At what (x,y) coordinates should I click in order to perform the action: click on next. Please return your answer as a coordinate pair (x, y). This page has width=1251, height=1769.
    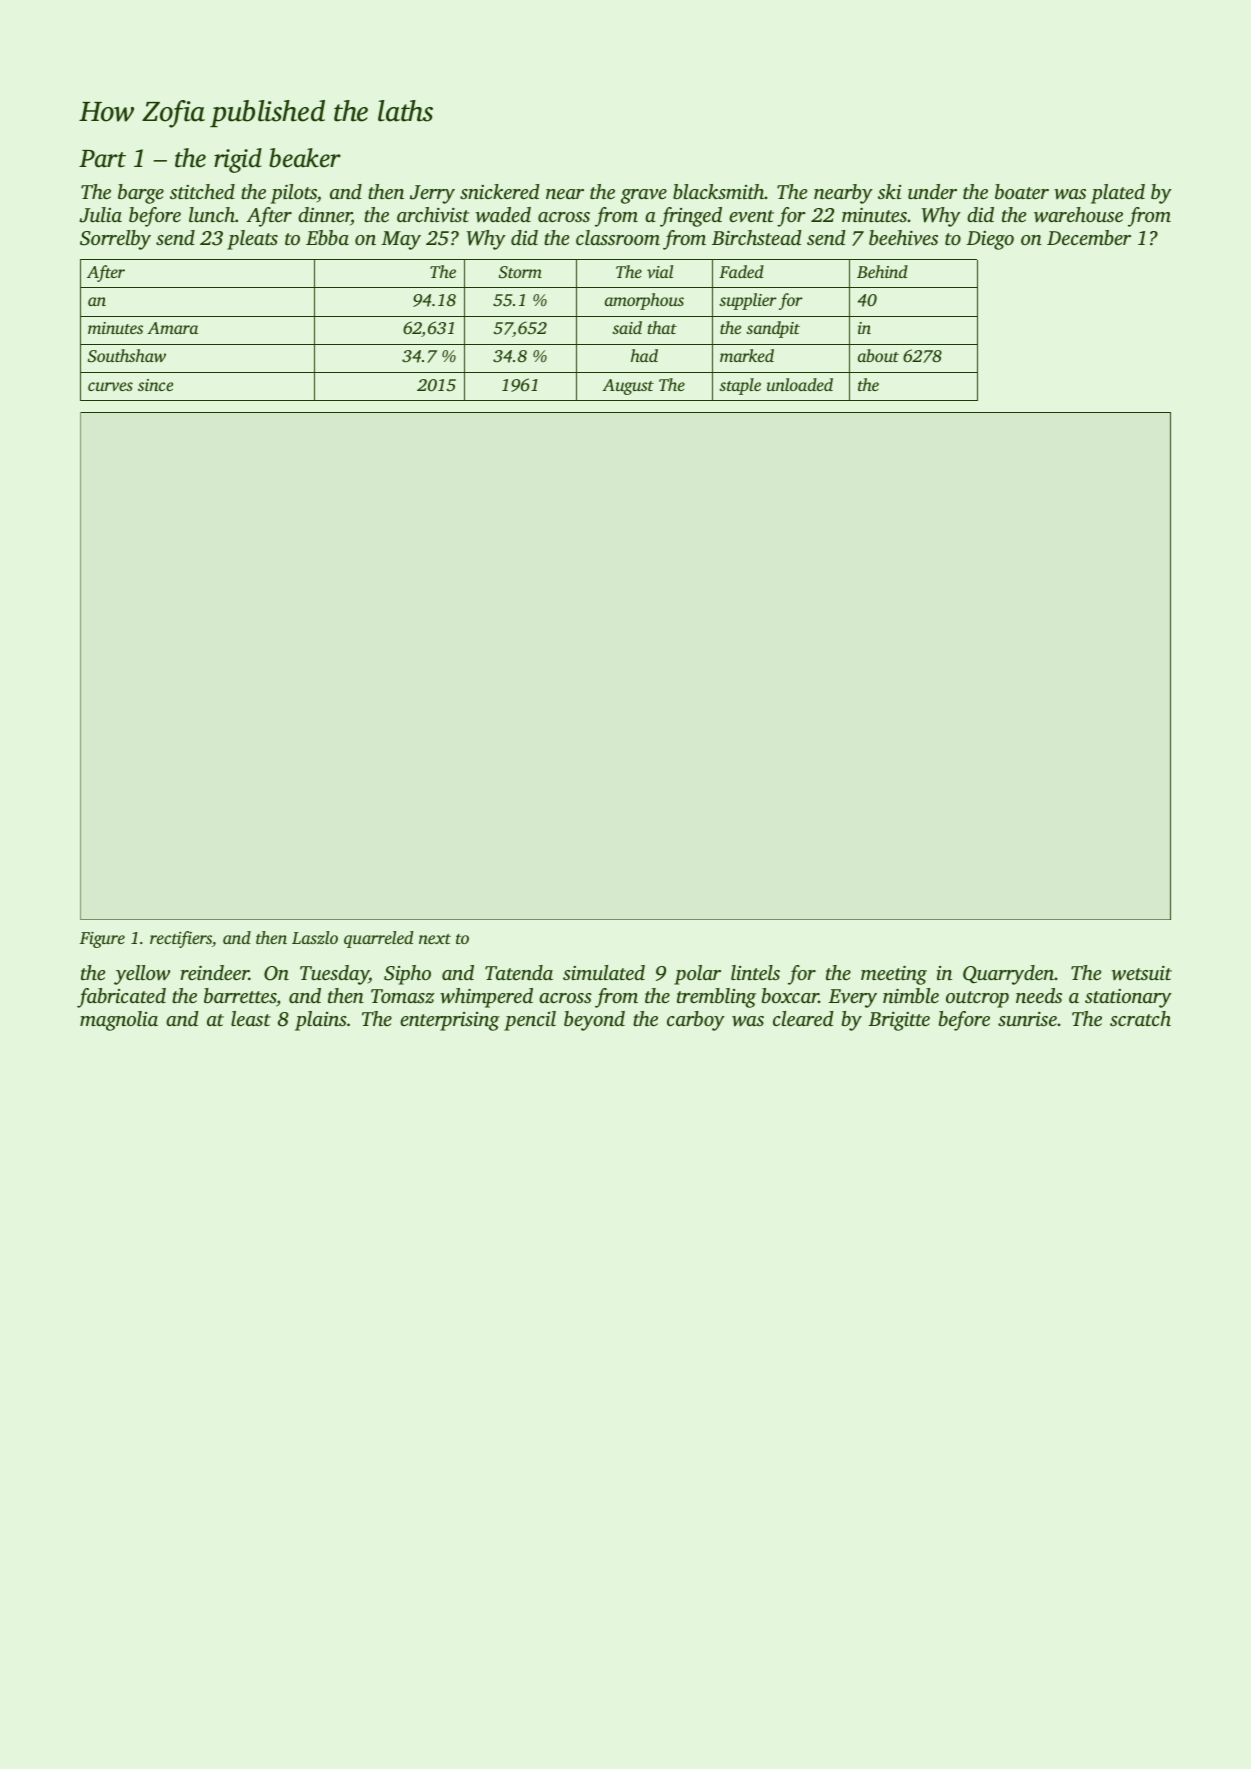
    Looking at the image, I should click on (435, 939).
